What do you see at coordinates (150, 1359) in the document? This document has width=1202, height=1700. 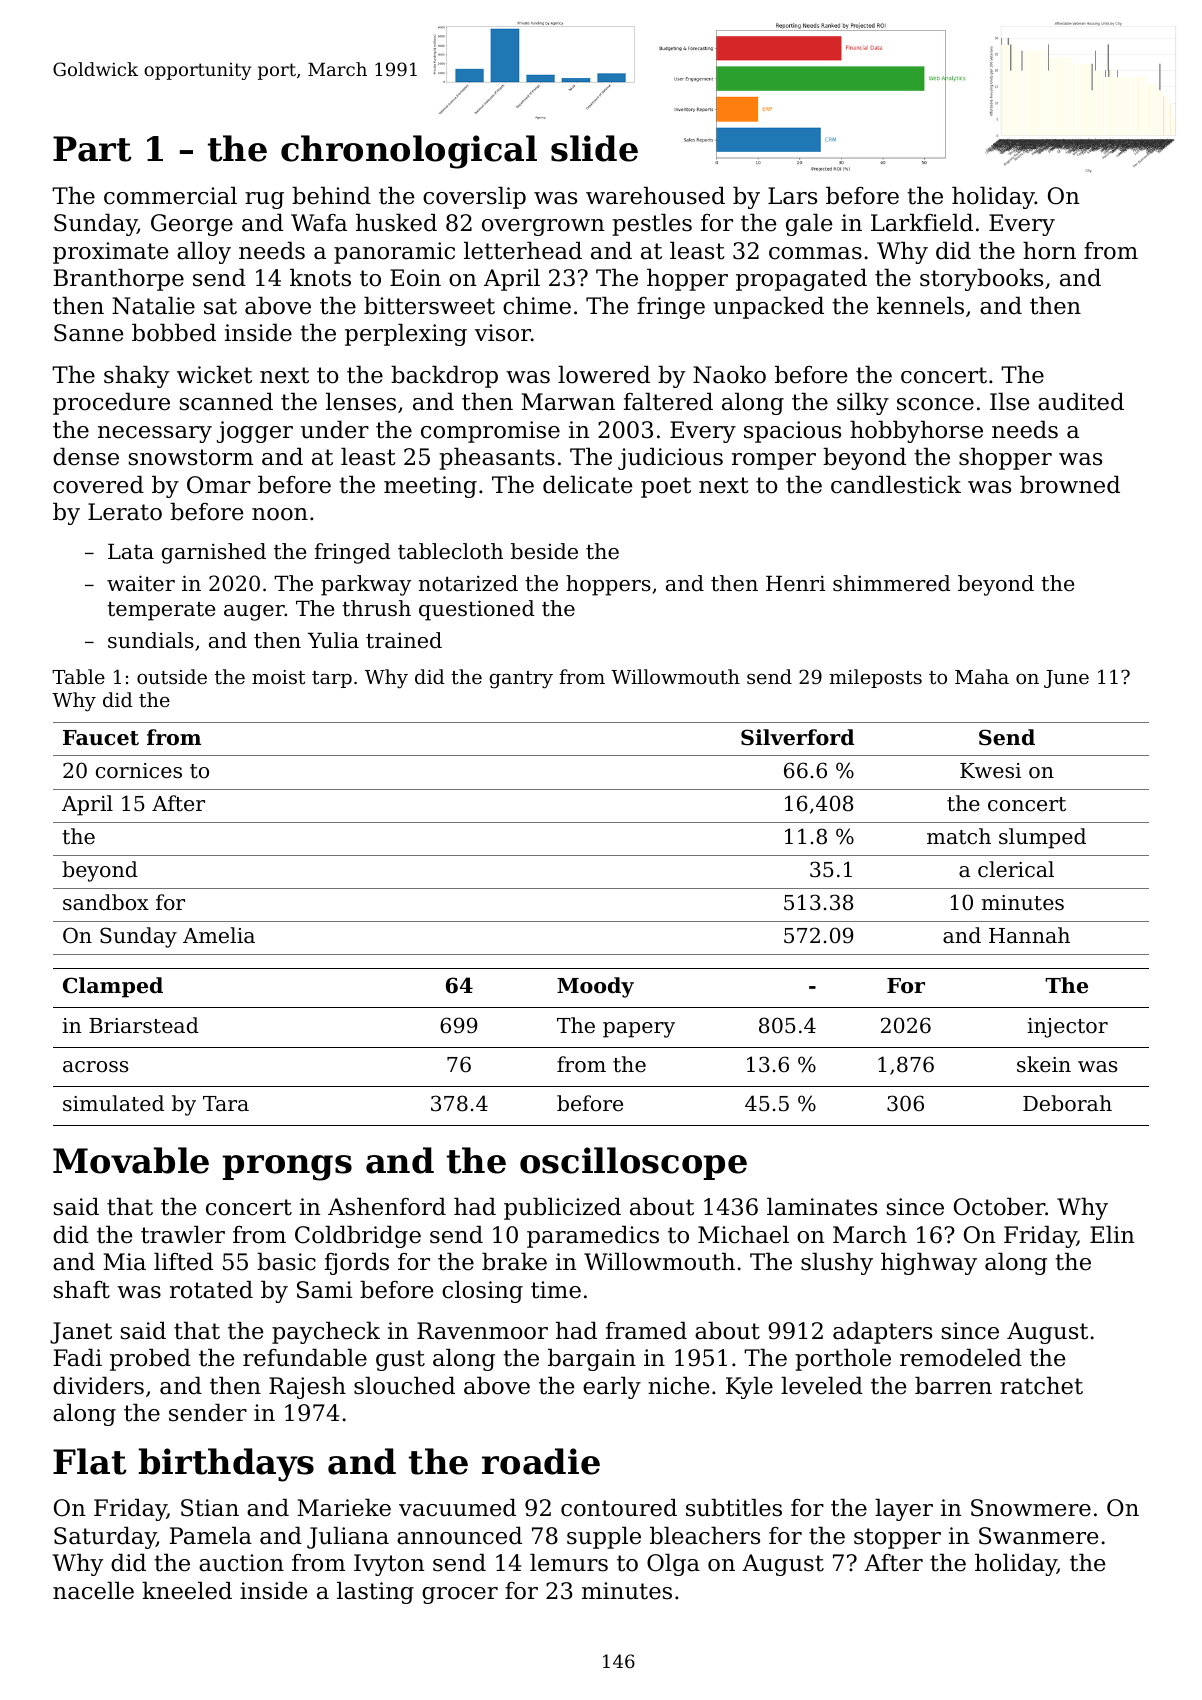 I see `probed` at bounding box center [150, 1359].
